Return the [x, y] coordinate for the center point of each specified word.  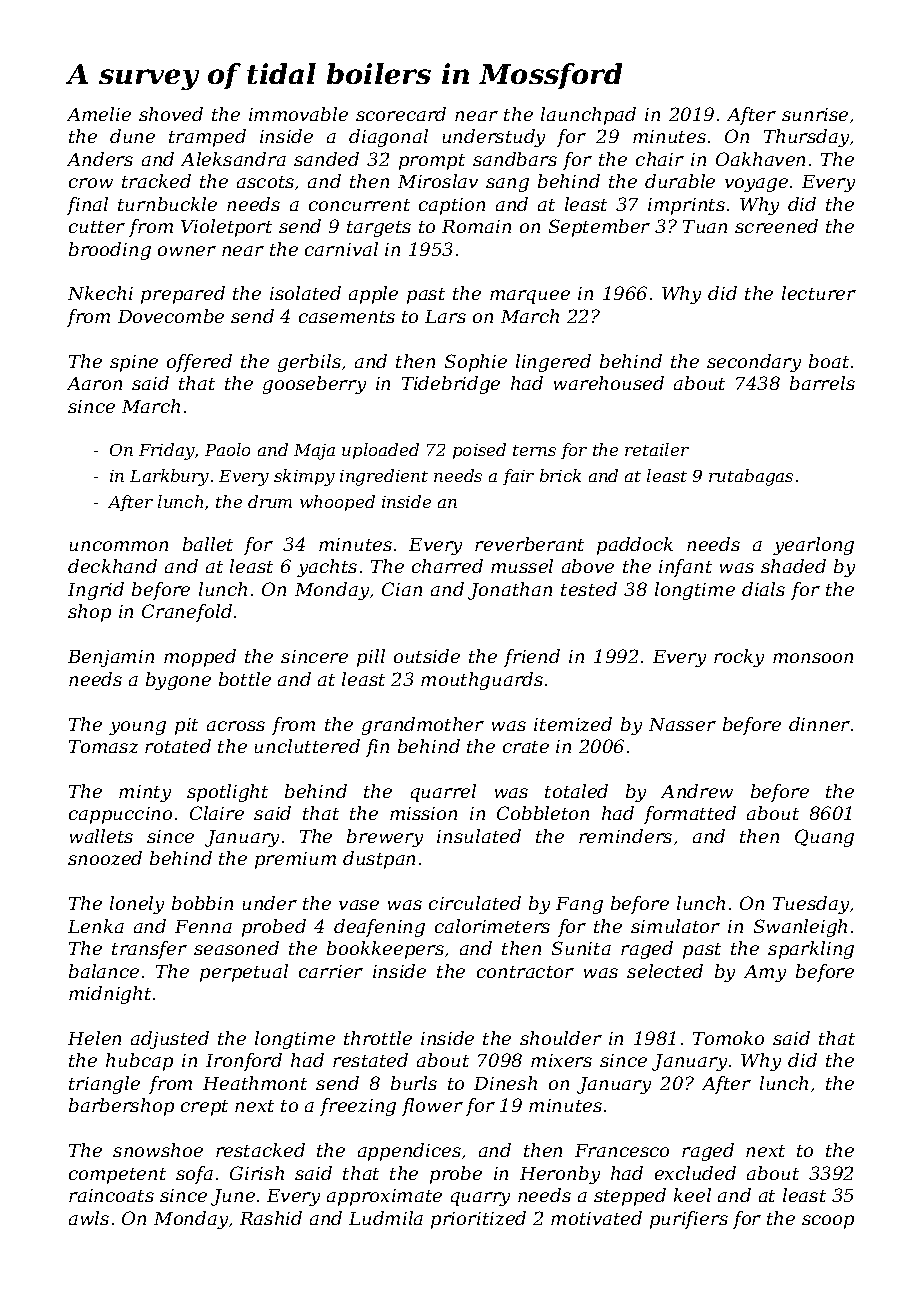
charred [447, 566]
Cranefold [187, 613]
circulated [475, 903]
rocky [739, 658]
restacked [260, 1150]
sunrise [815, 114]
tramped [207, 138]
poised [479, 451]
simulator [675, 926]
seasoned [236, 948]
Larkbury [169, 477]
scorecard [401, 114]
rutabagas [751, 477]
